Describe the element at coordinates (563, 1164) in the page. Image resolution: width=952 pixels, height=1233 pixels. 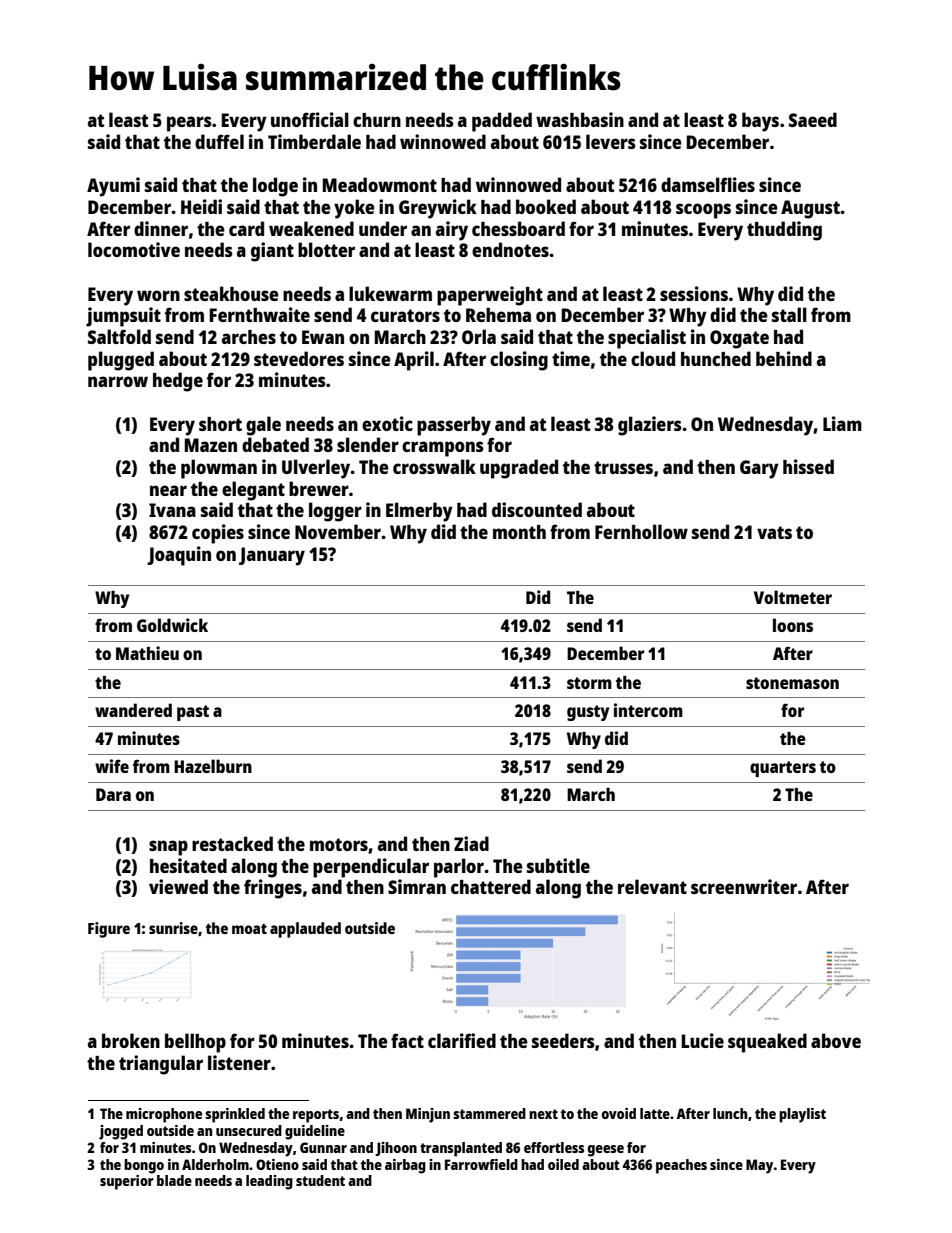
I see `oiled` at that location.
